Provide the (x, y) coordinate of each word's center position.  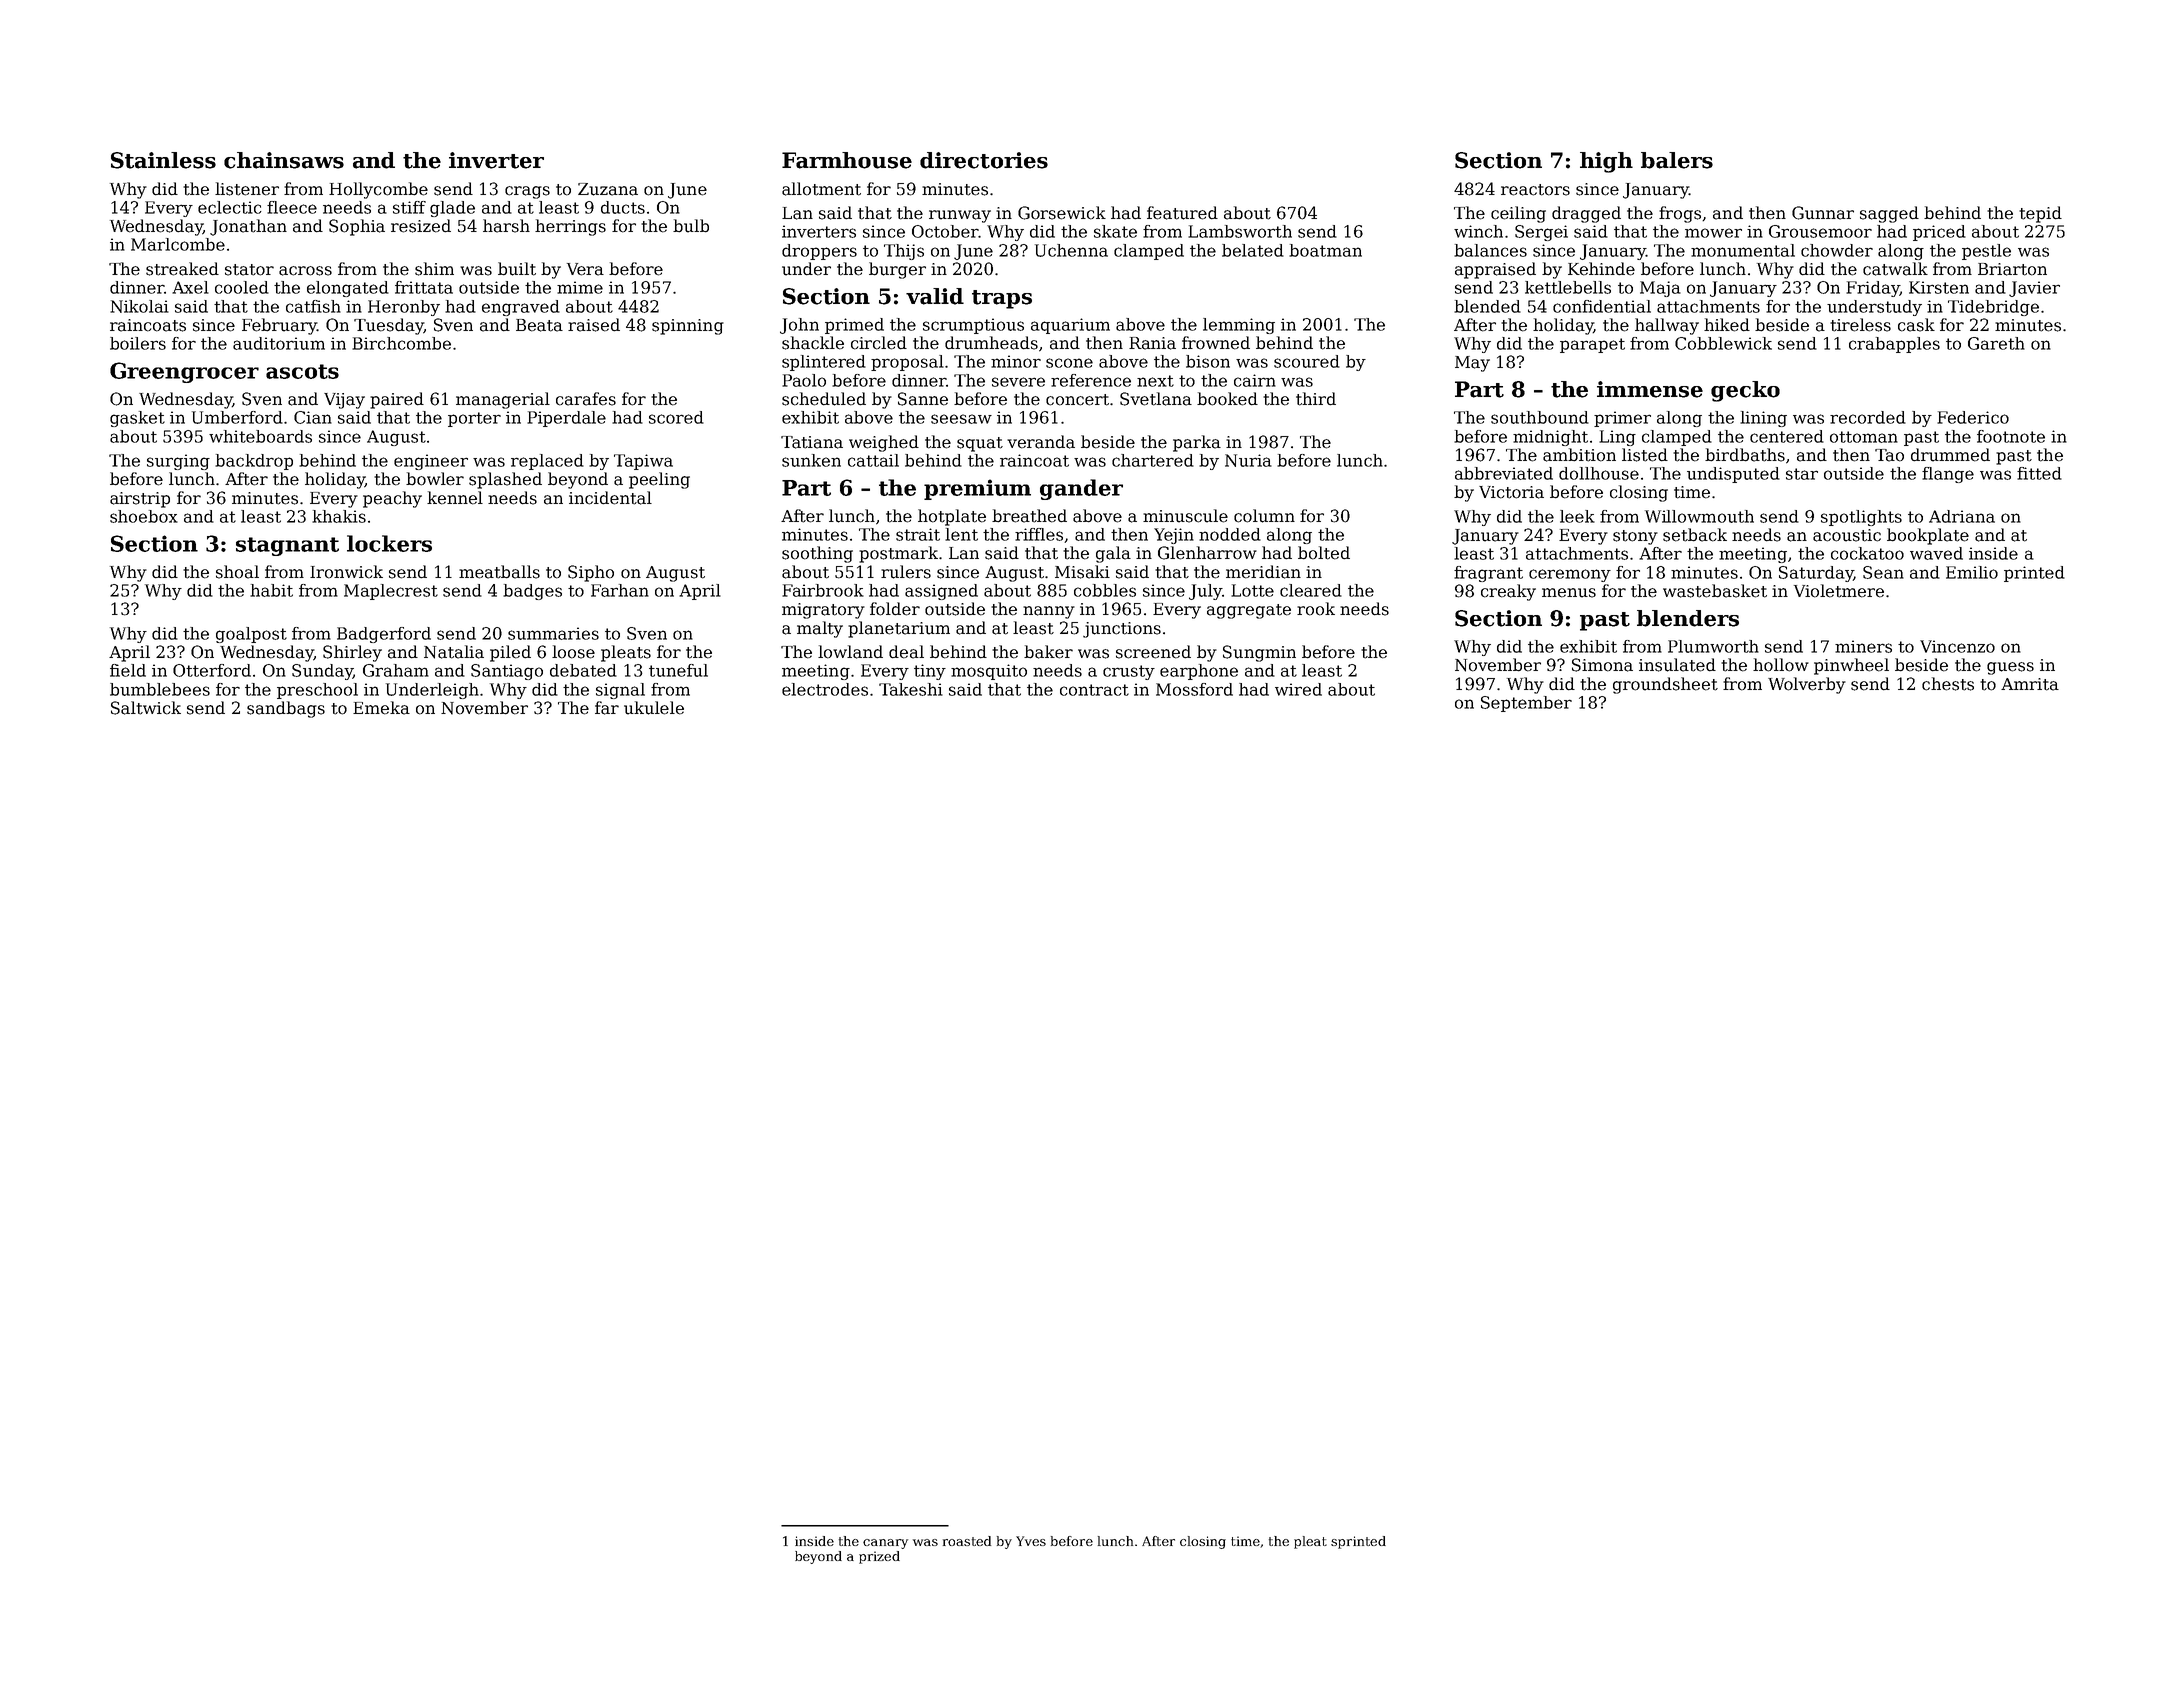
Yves (1031, 1541)
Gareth (1996, 343)
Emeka (381, 708)
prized (879, 1557)
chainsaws (284, 160)
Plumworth (1713, 646)
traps (1002, 299)
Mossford (1194, 689)
